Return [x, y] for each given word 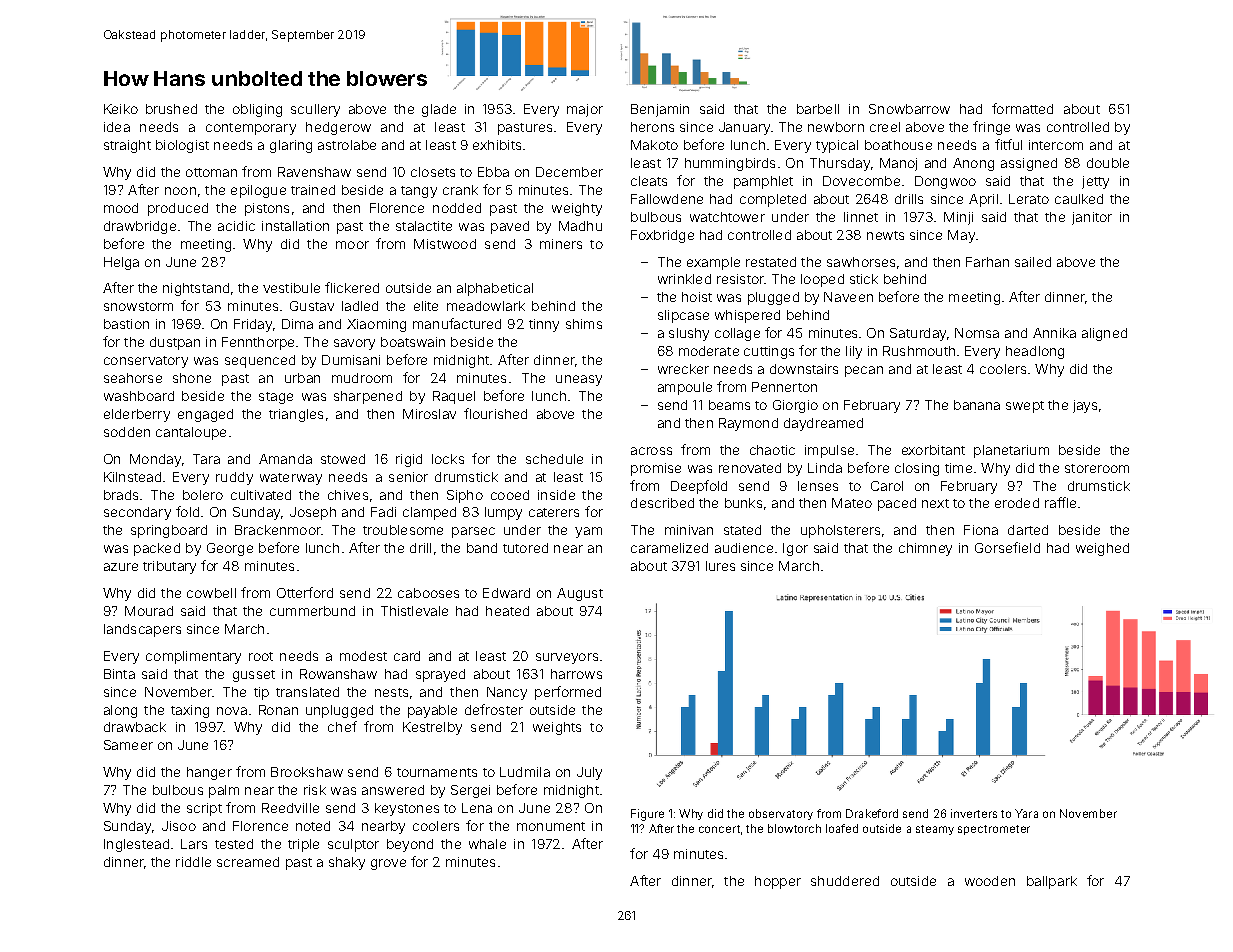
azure [121, 567]
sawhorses [861, 262]
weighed [1102, 549]
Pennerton [784, 387]
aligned [1104, 334]
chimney [925, 549]
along [120, 711]
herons [652, 127]
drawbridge [140, 227]
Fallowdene [667, 199]
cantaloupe [191, 433]
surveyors [567, 658]
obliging [257, 110]
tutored [525, 548]
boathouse [898, 145]
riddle [193, 862]
